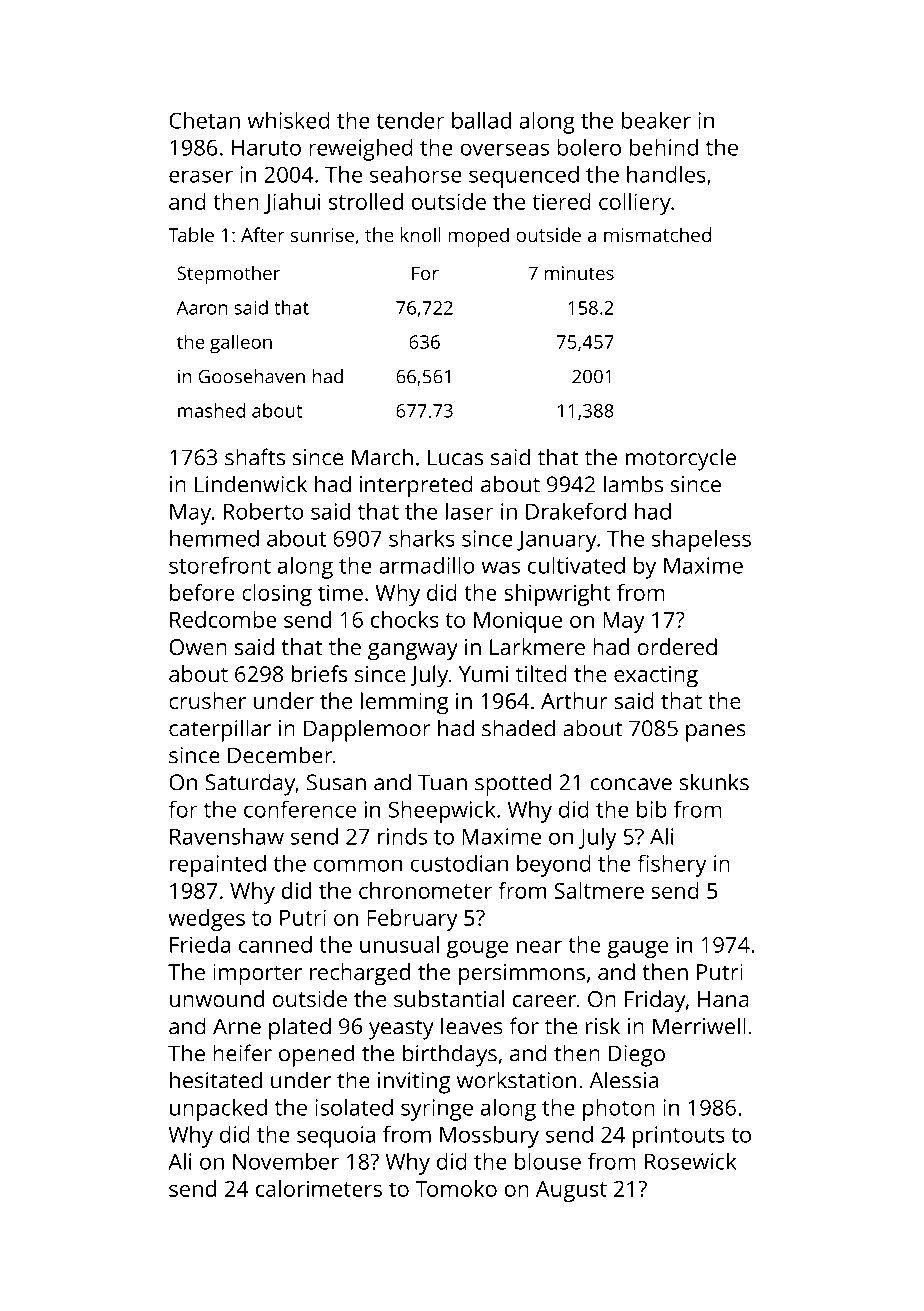 Image resolution: width=924 pixels, height=1311 pixels. What do you see at coordinates (288, 120) in the image?
I see `whisked` at bounding box center [288, 120].
